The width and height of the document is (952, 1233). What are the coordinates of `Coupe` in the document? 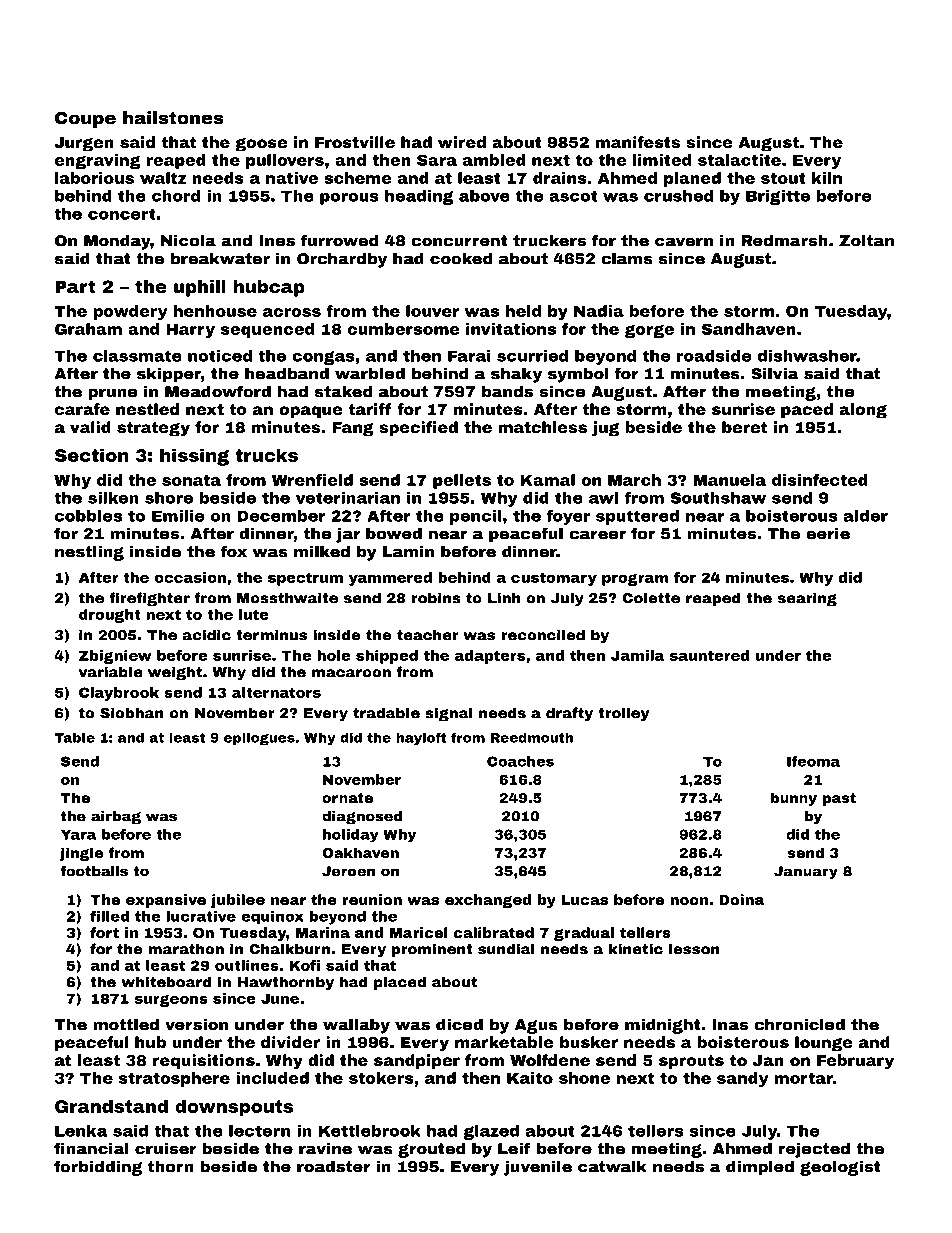 It's located at (85, 119).
